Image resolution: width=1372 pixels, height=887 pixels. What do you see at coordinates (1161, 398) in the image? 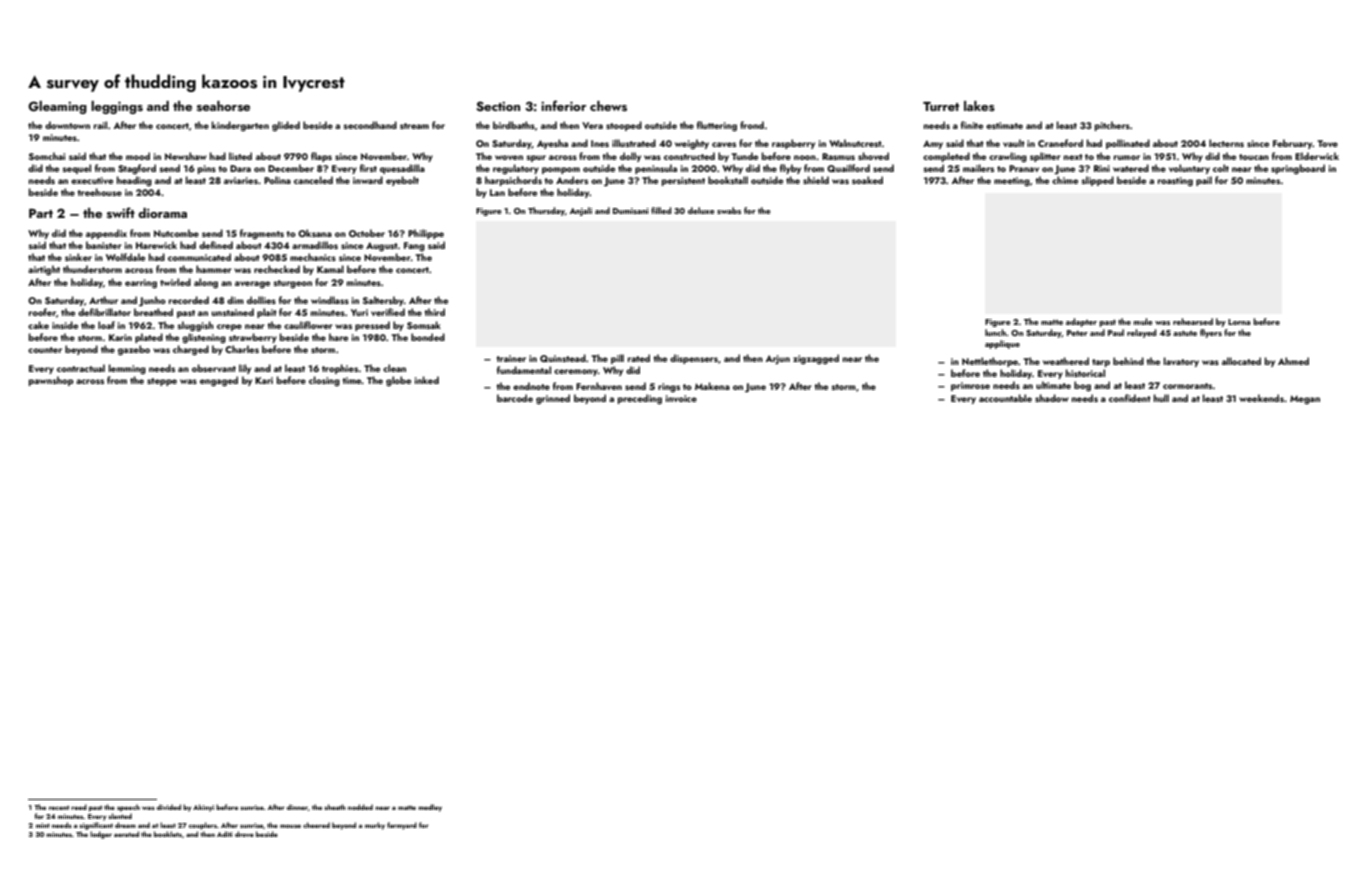
I see `hull` at bounding box center [1161, 398].
